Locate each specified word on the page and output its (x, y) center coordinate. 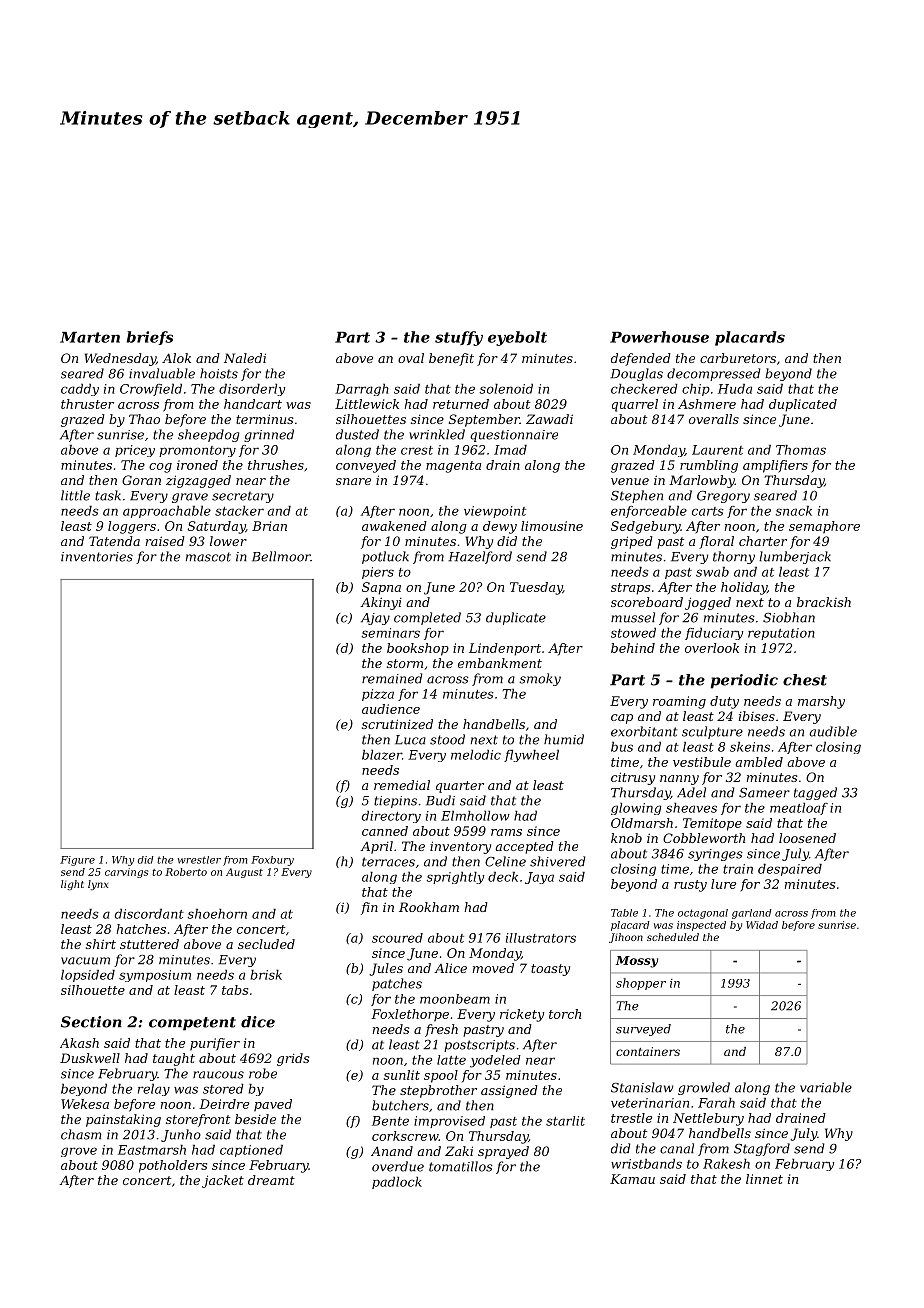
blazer (382, 755)
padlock (397, 1183)
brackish (824, 602)
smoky (540, 679)
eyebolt (517, 338)
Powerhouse (659, 337)
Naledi (245, 358)
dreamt (271, 1180)
